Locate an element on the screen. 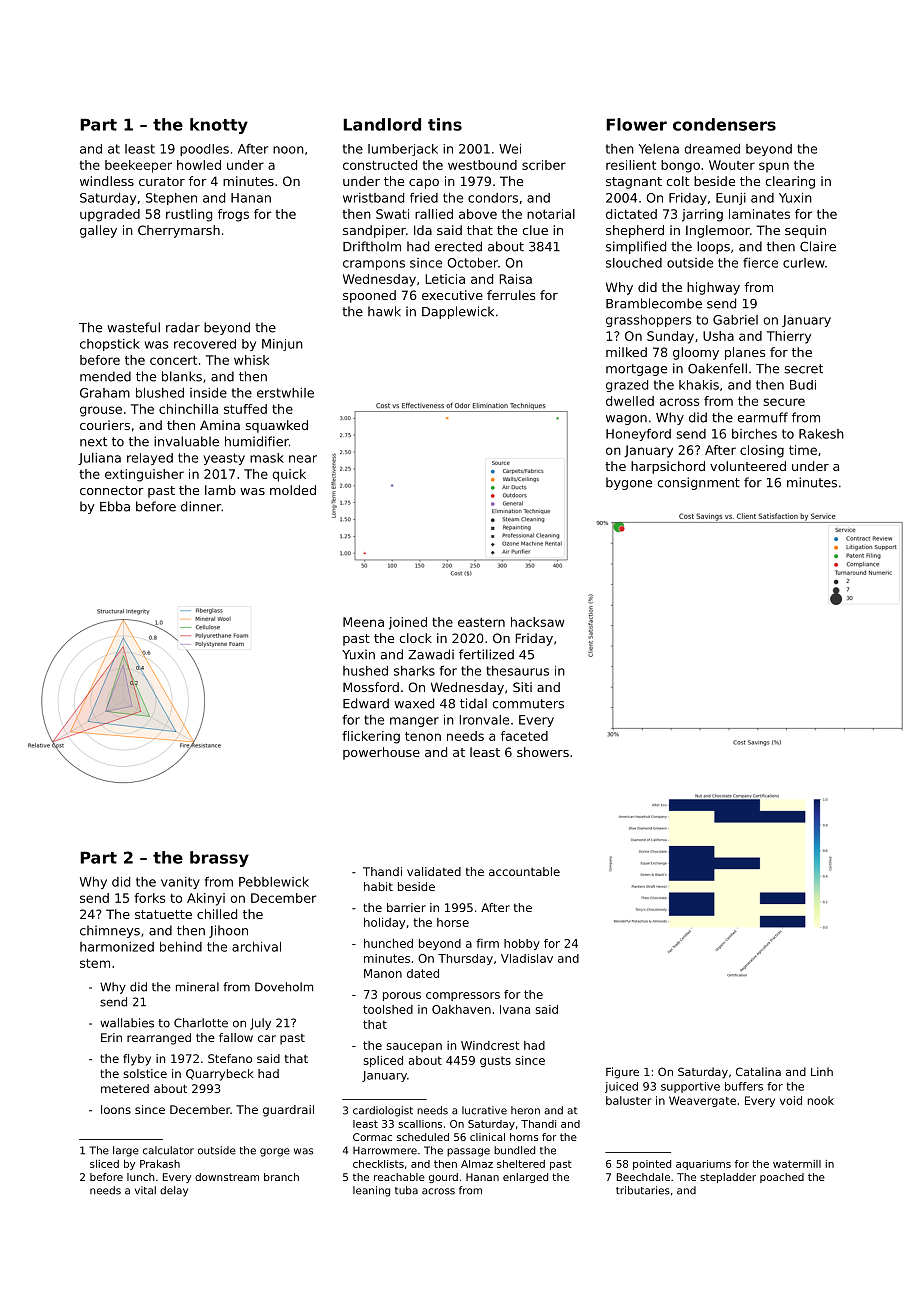 The image size is (924, 1308). chopstick is located at coordinates (110, 345).
